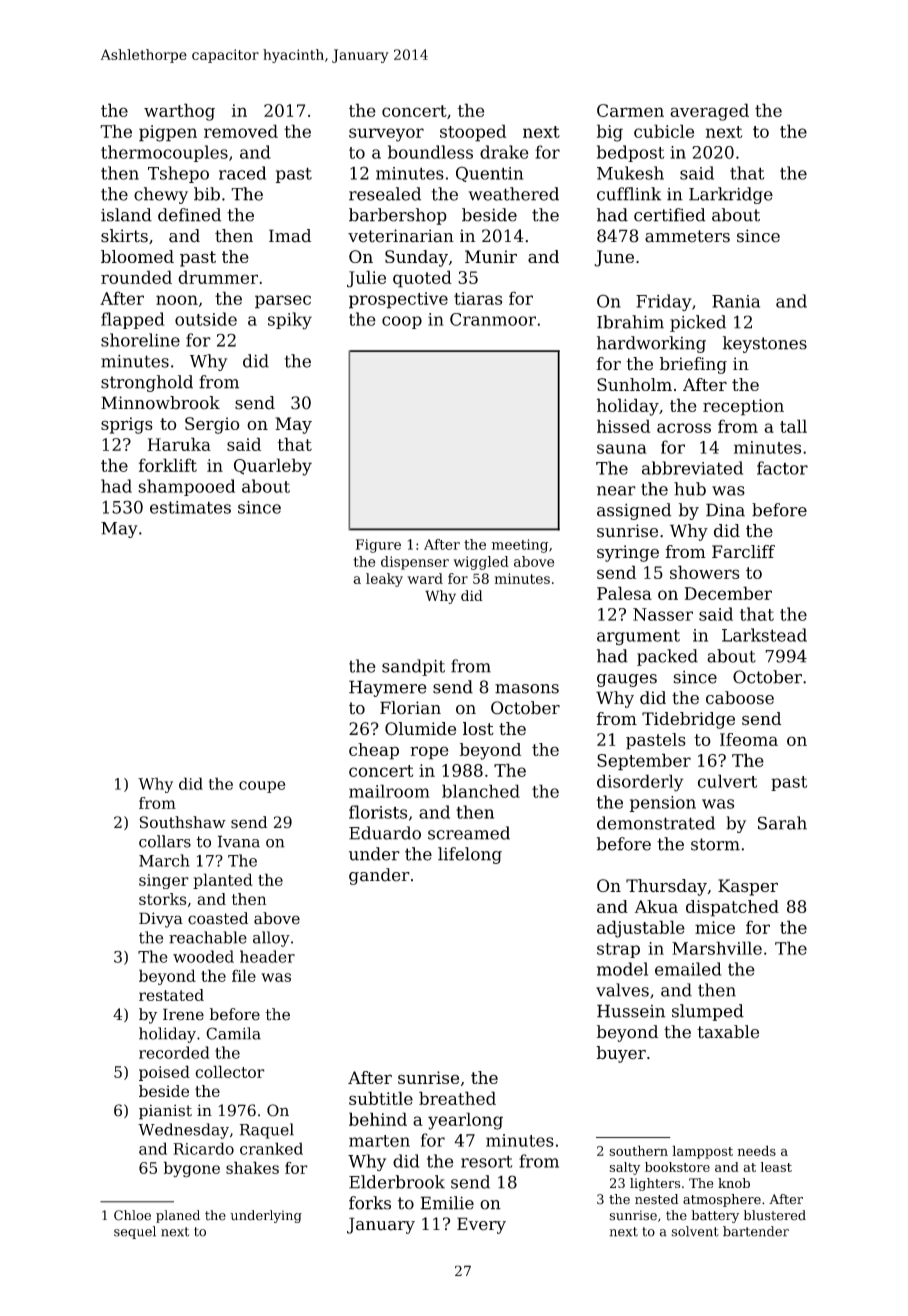 This screenshot has height=1316, width=908. What do you see at coordinates (731, 195) in the screenshot?
I see `Larkridge` at bounding box center [731, 195].
